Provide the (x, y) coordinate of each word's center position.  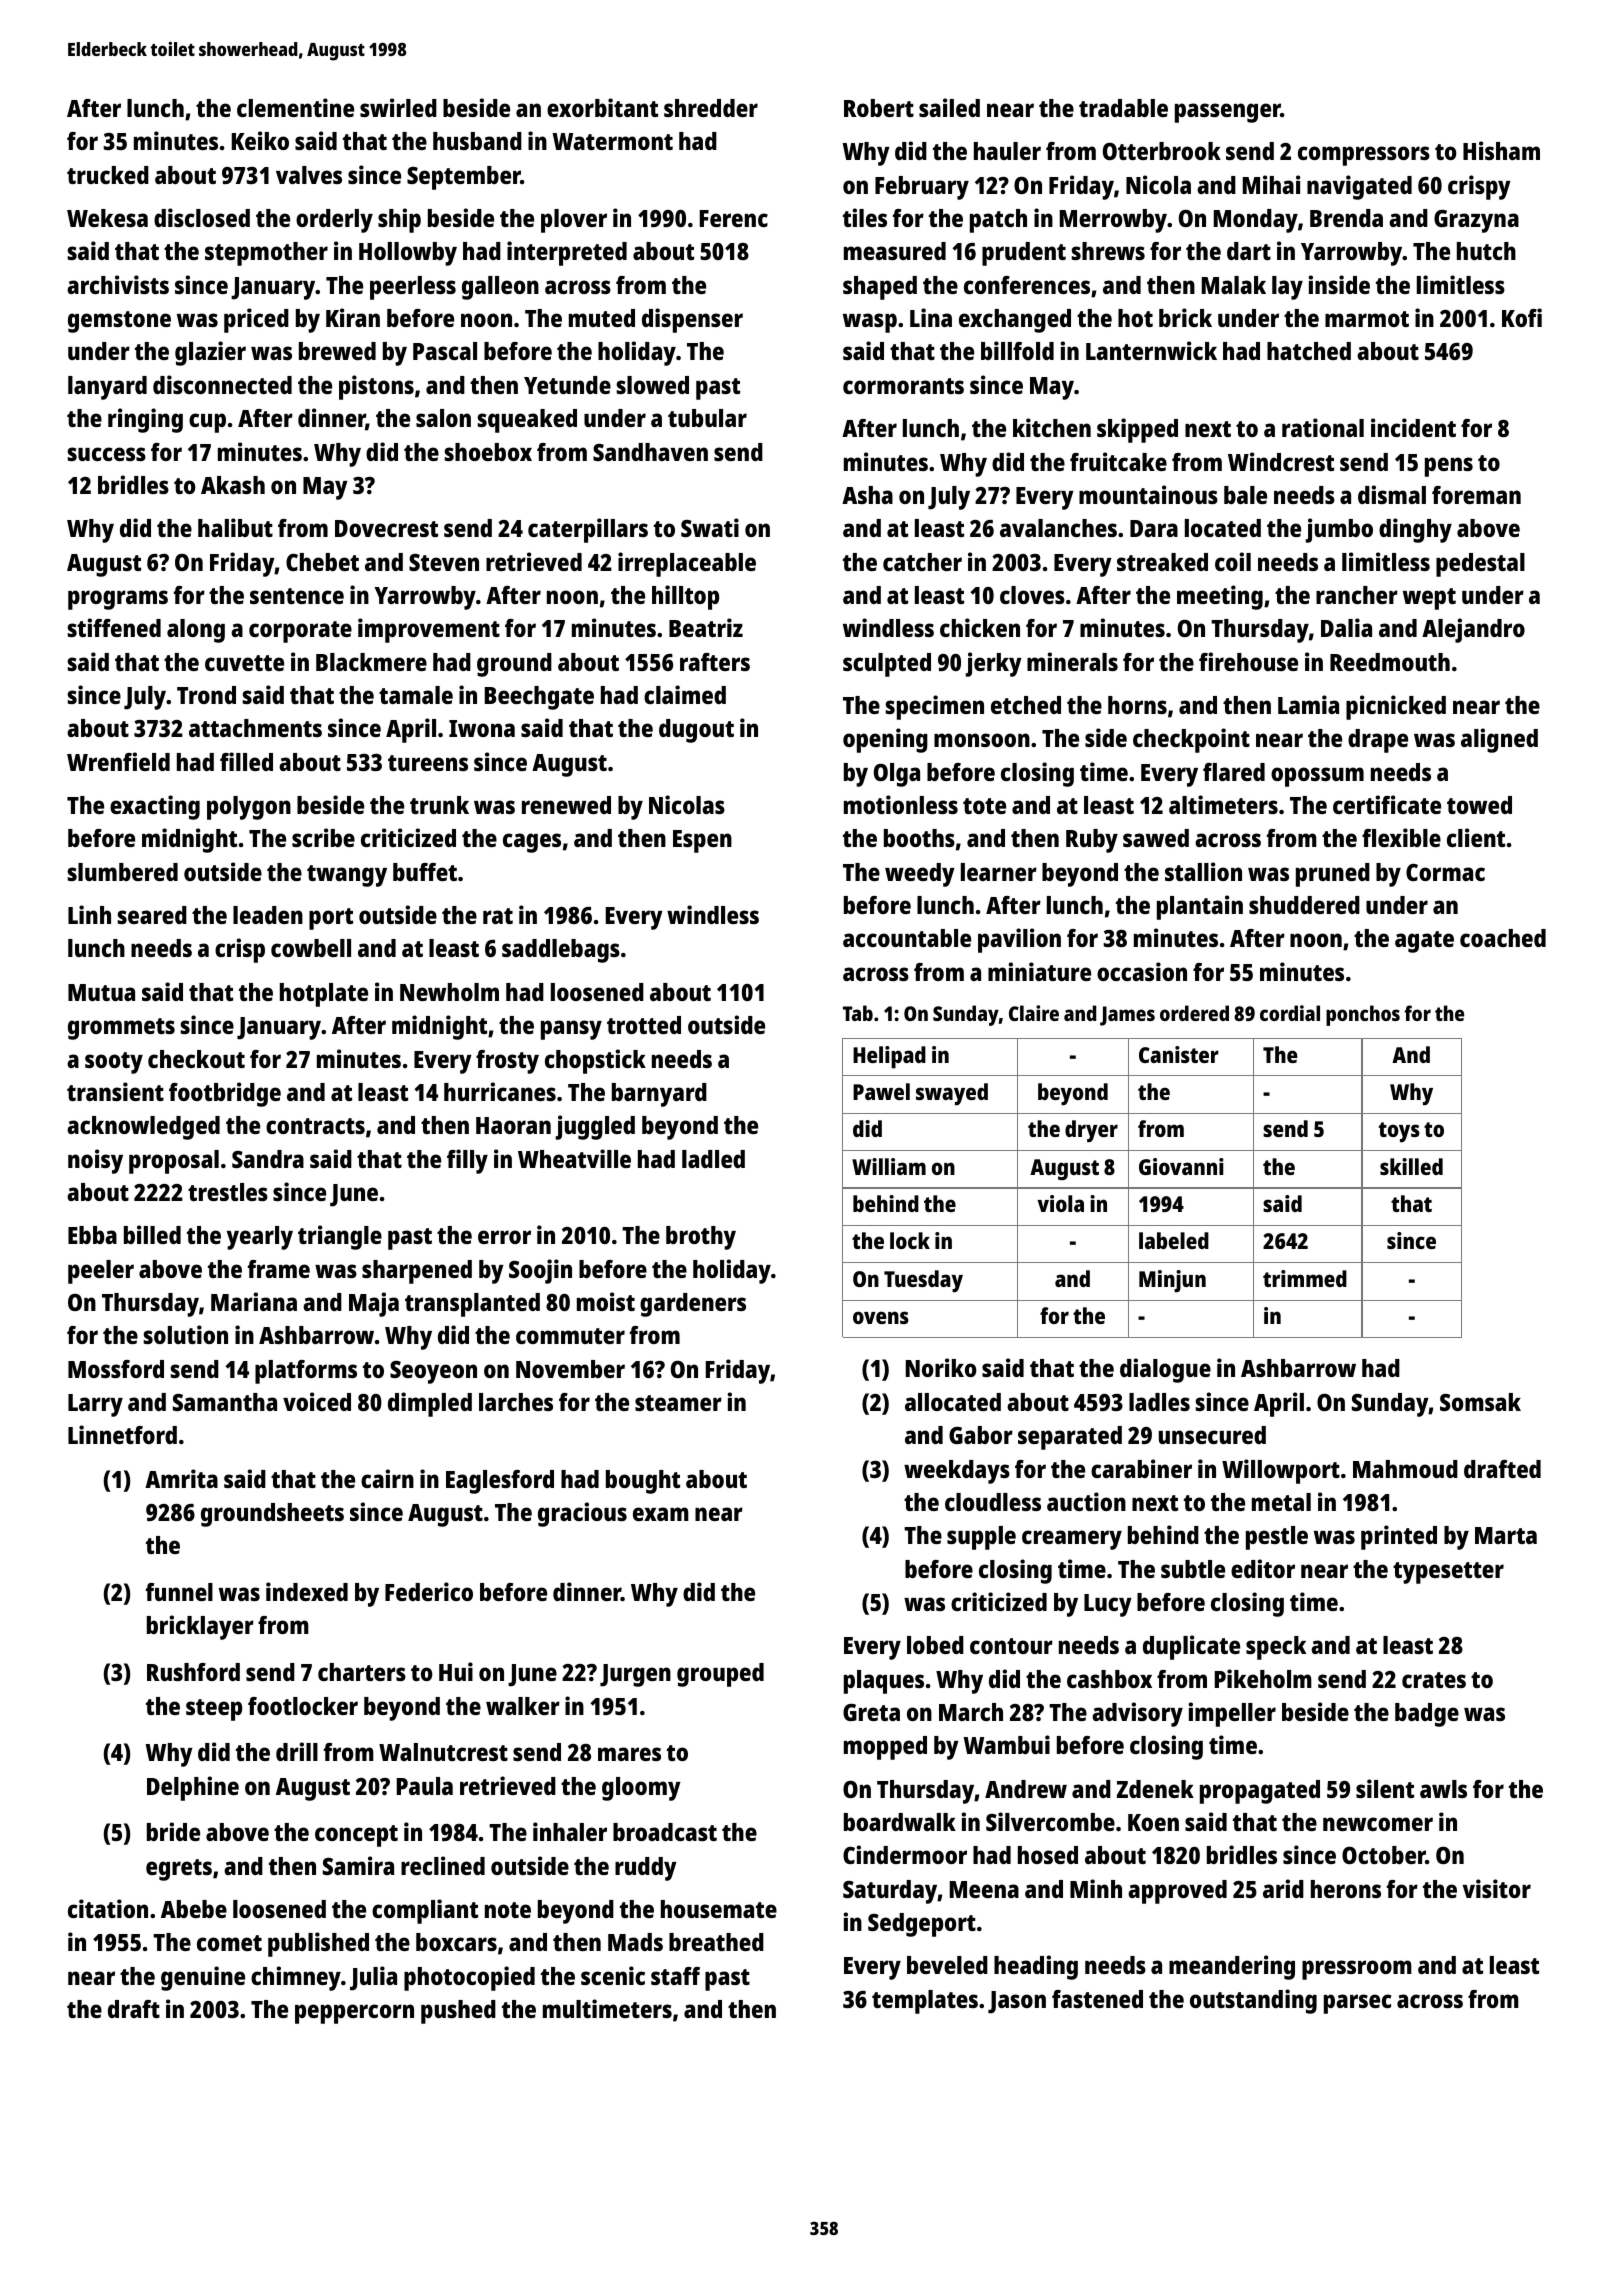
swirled (398, 107)
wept (1429, 599)
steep (214, 1710)
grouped (720, 1675)
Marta (1506, 1535)
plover (574, 221)
